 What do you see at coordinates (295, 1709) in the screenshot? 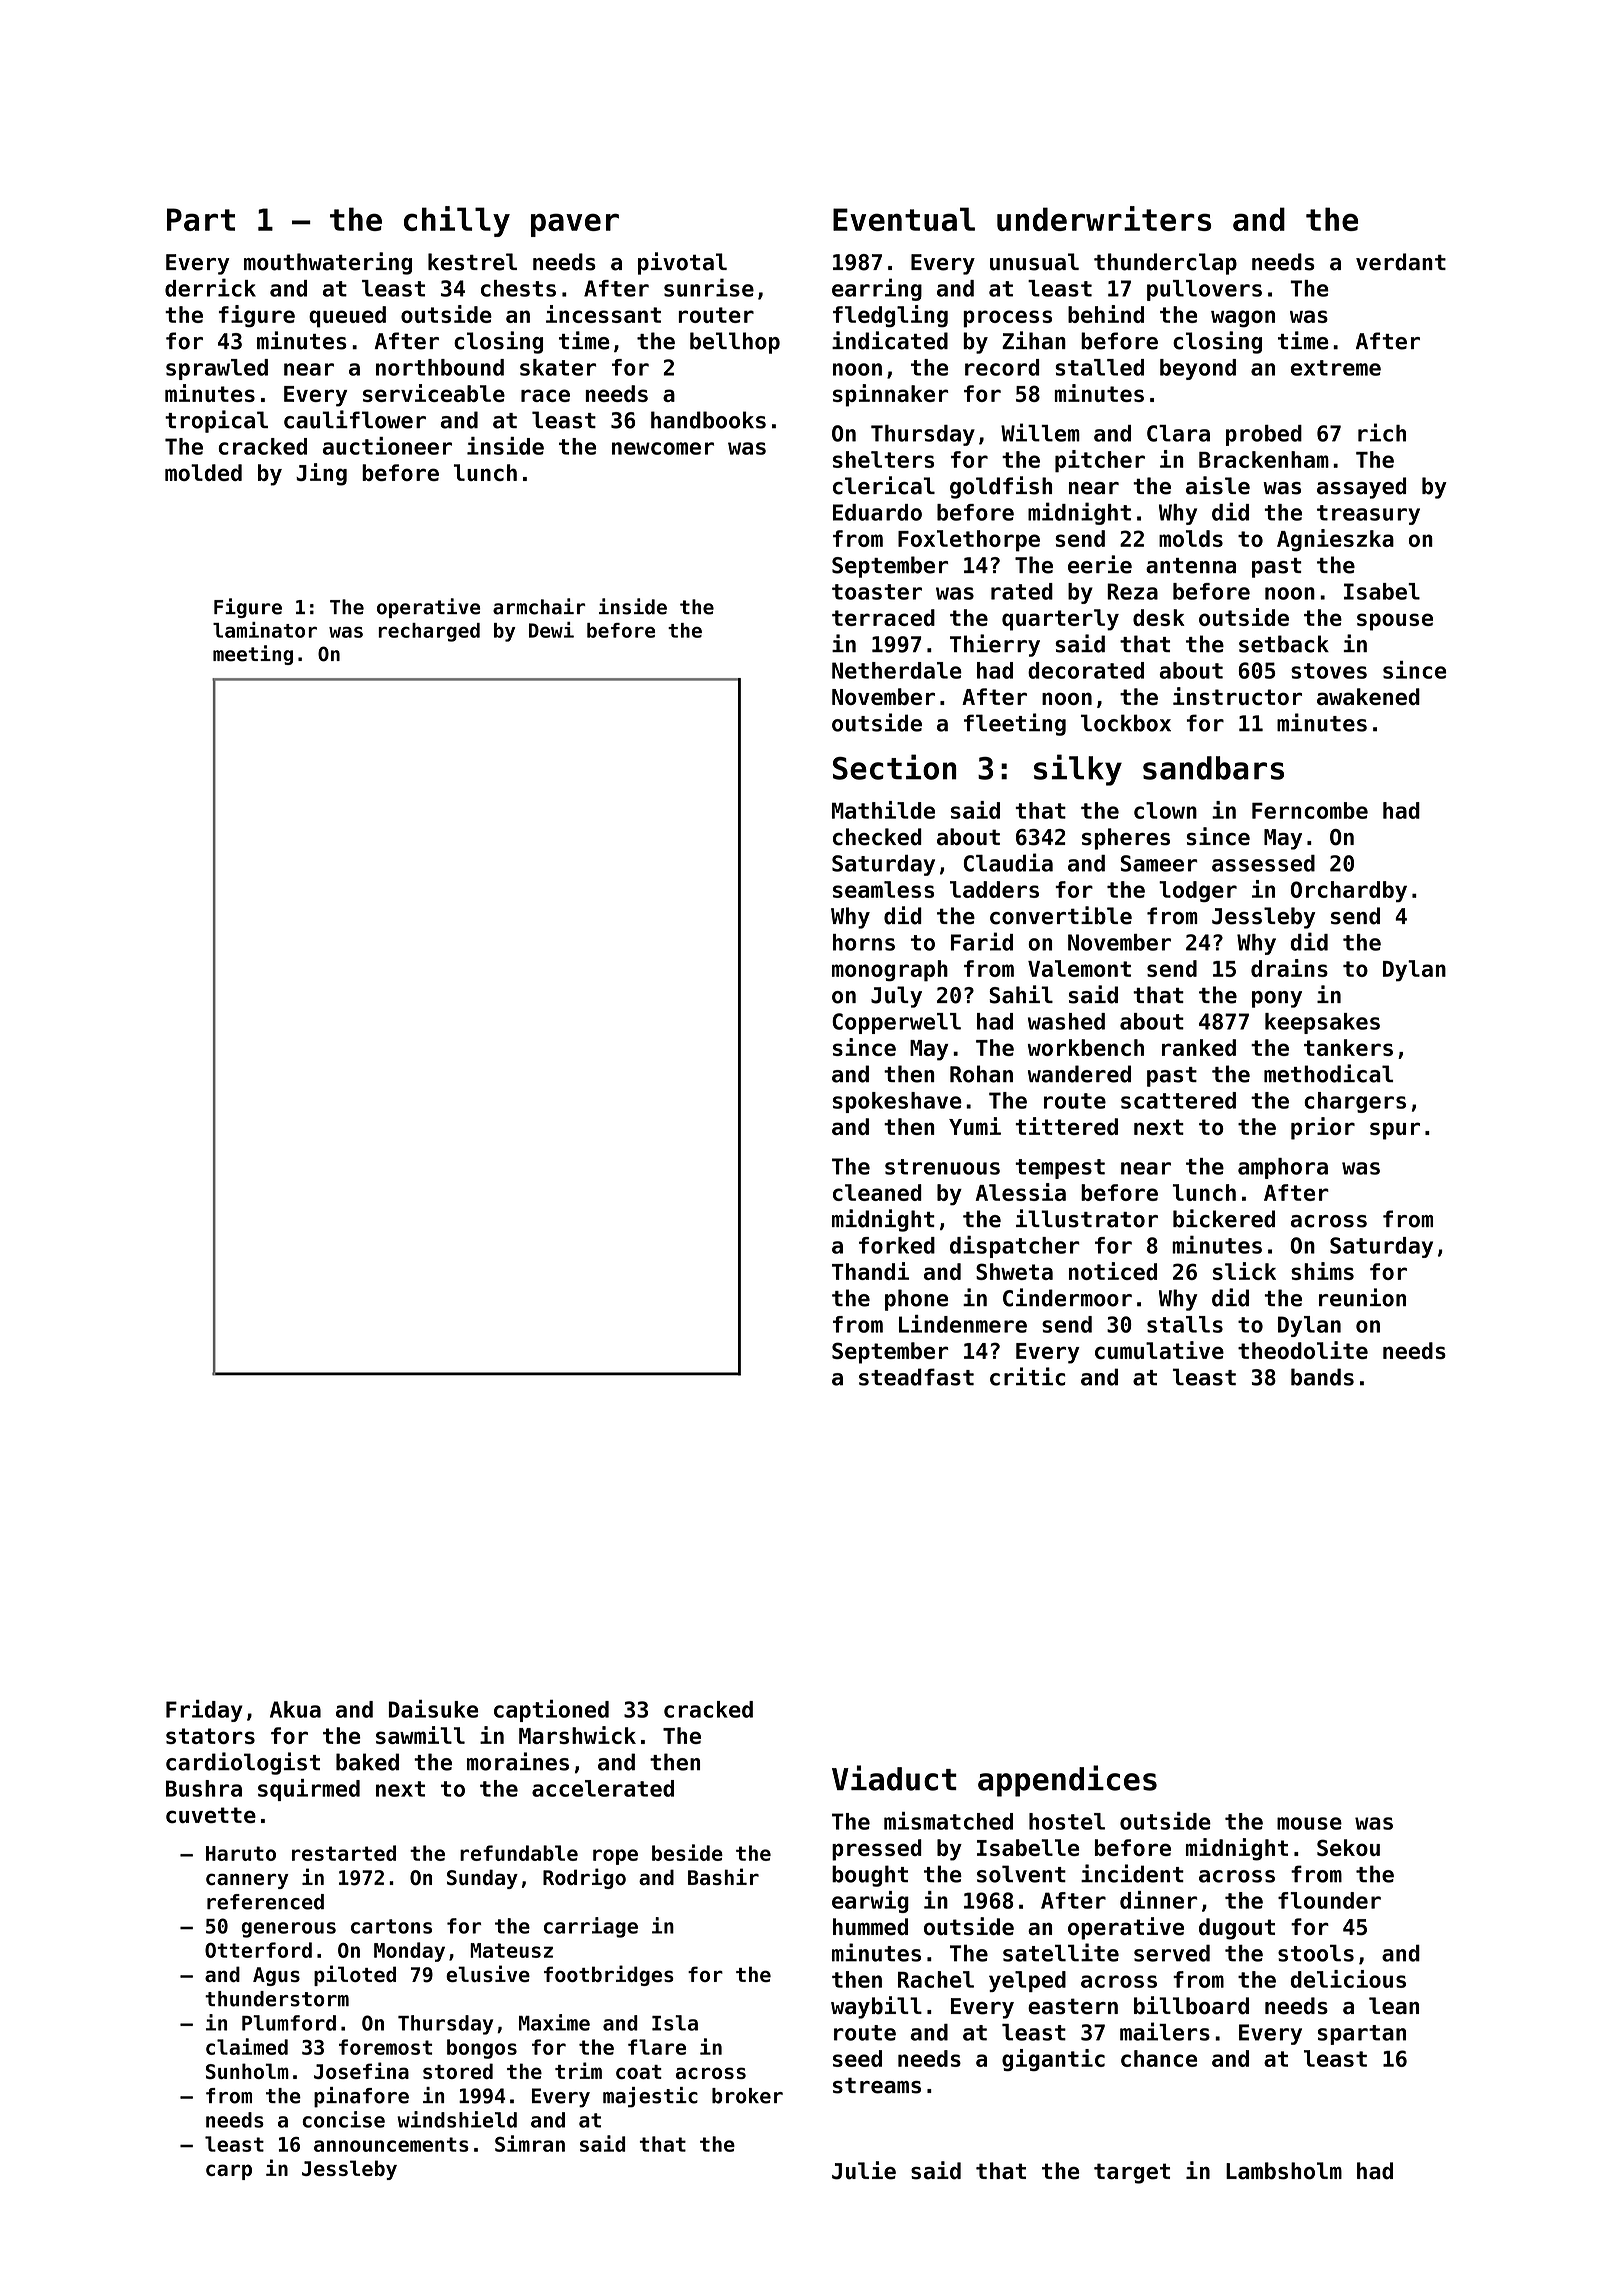
I see `Akua` at bounding box center [295, 1709].
